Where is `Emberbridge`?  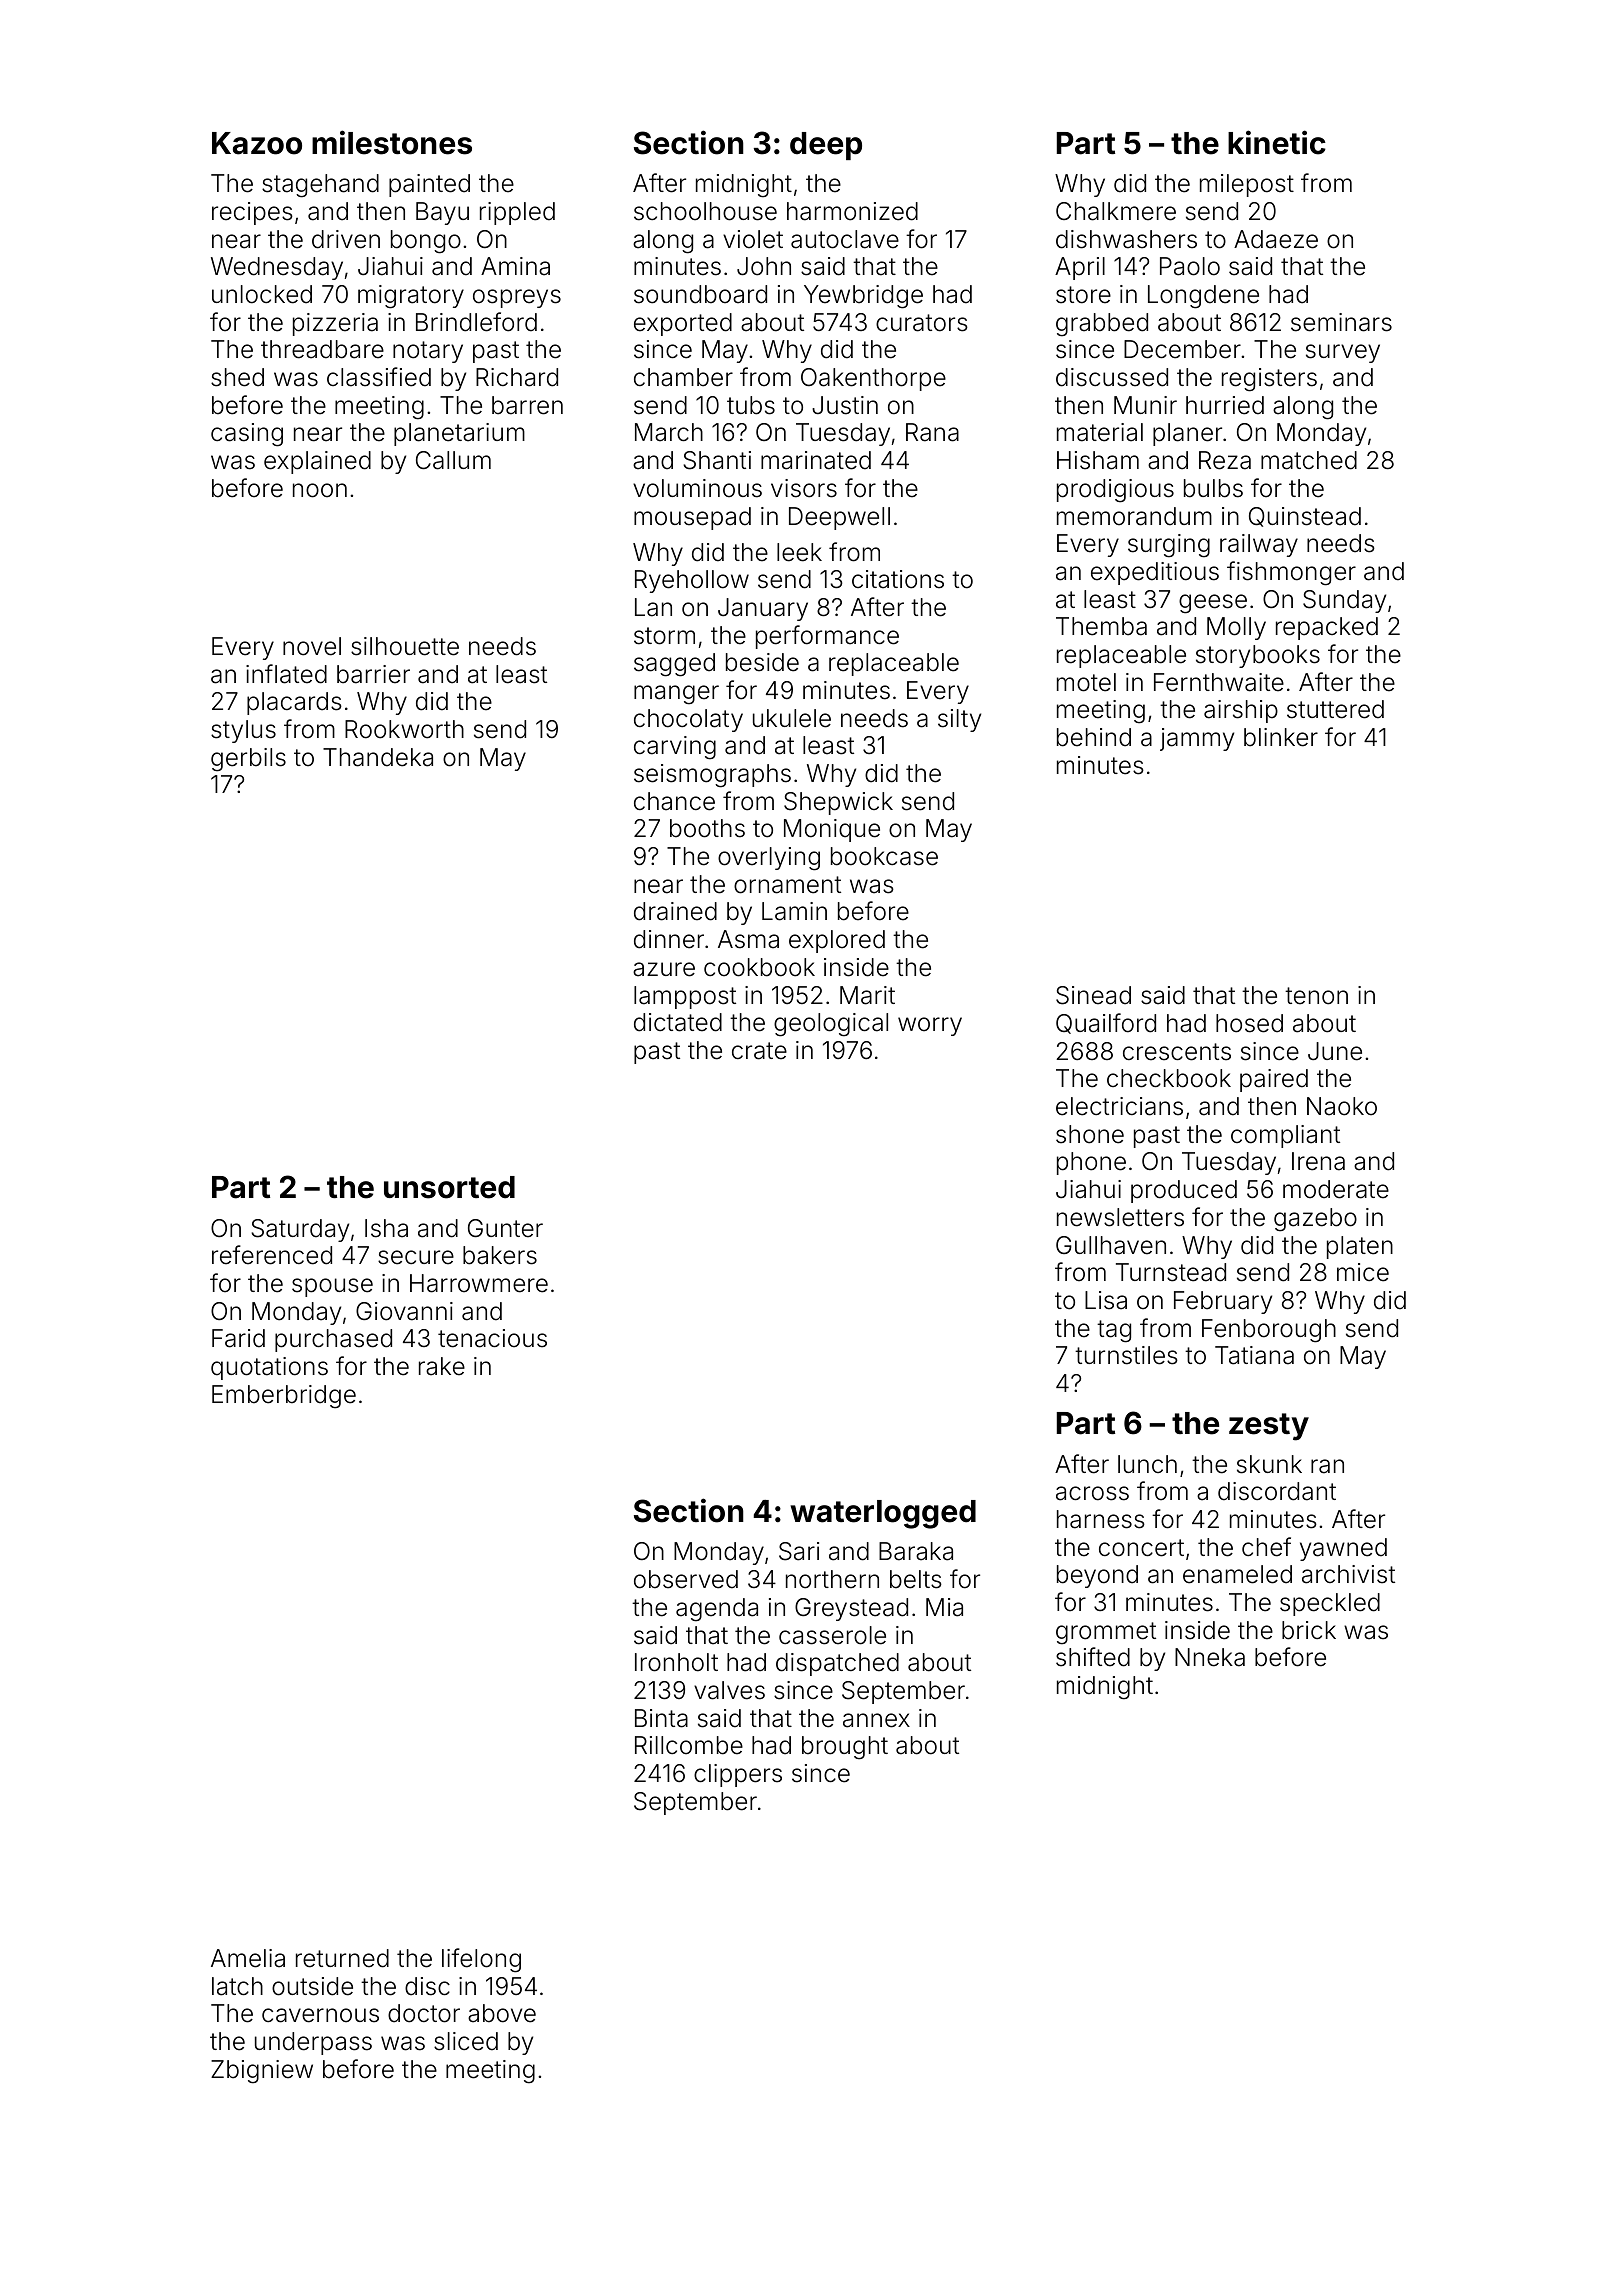
Emberbridge is located at coordinates (284, 1397).
